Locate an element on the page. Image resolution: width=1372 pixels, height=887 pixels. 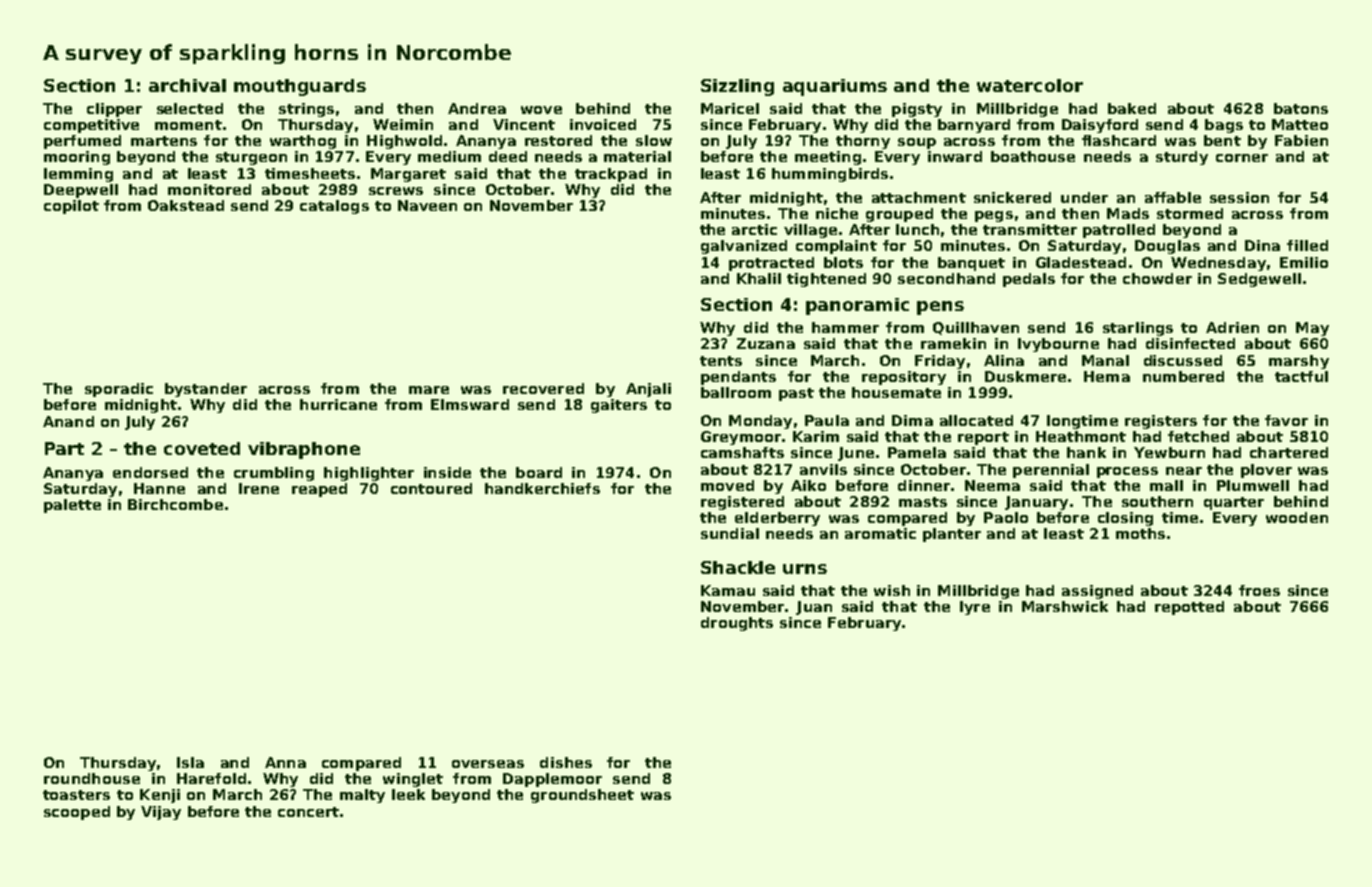
Birchcombe is located at coordinates (175, 504).
